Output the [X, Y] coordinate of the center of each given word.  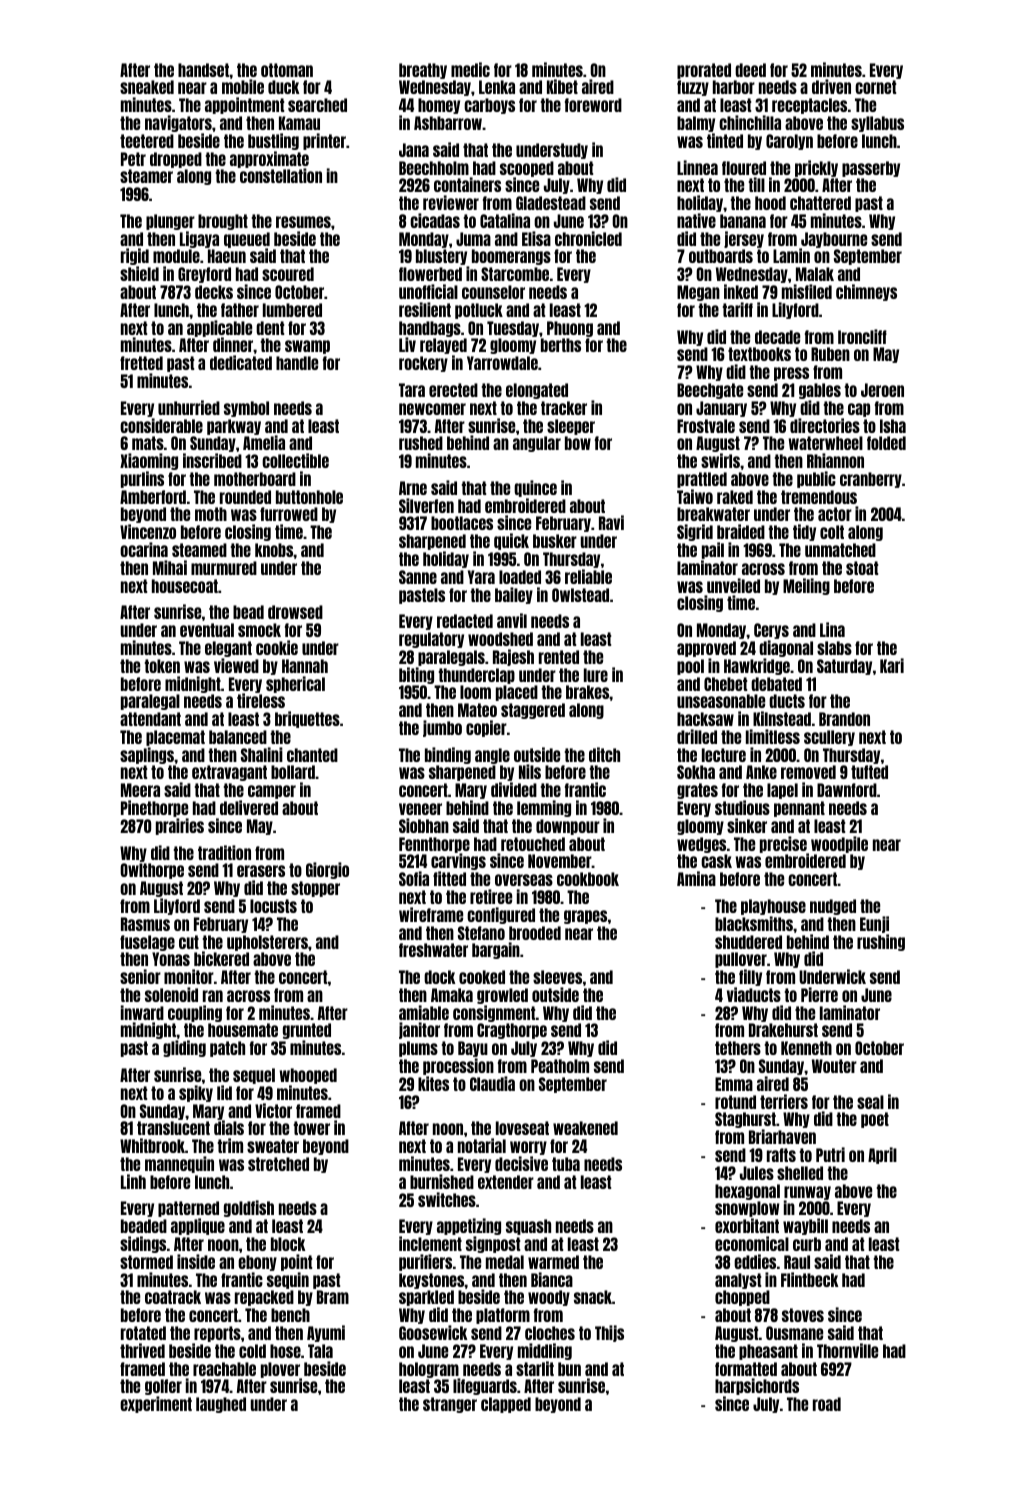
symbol [246, 409]
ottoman [287, 70]
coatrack [173, 1297]
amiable [424, 1012]
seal [870, 1102]
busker [555, 541]
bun [569, 1369]
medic [470, 69]
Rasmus [145, 924]
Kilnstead [782, 718]
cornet [875, 87]
